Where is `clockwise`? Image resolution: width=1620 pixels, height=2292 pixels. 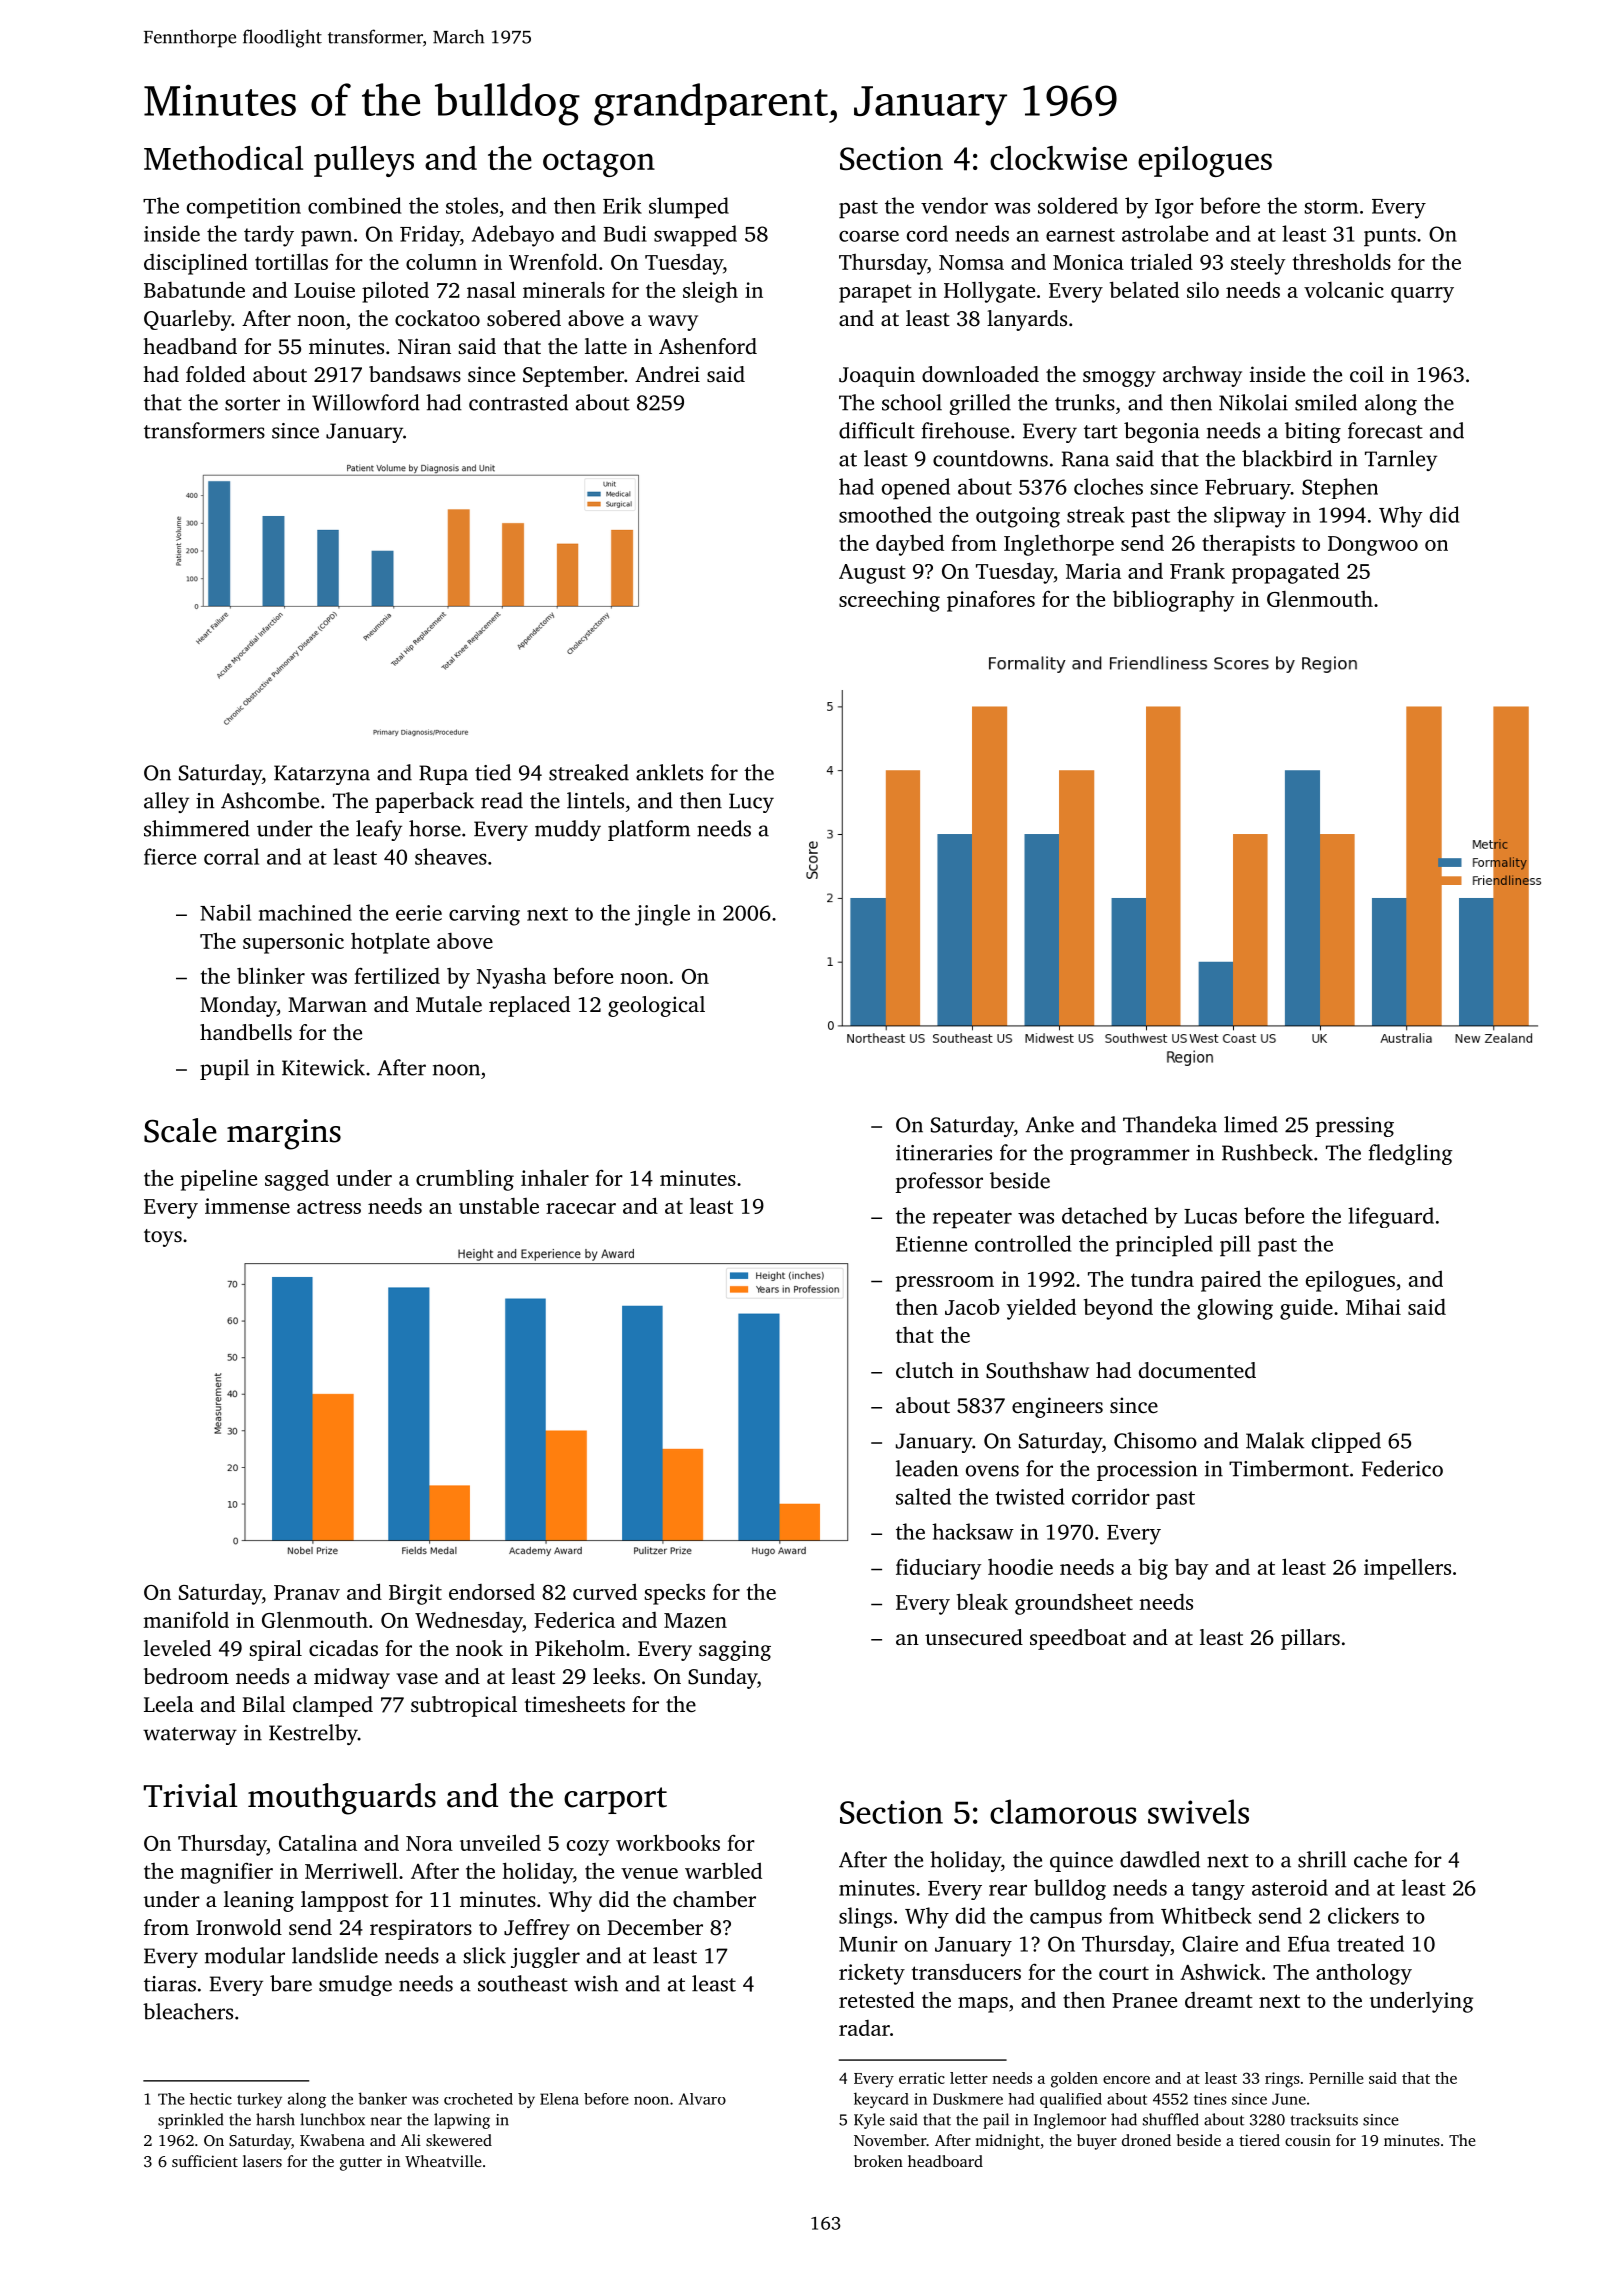 clockwise is located at coordinates (1058, 158).
